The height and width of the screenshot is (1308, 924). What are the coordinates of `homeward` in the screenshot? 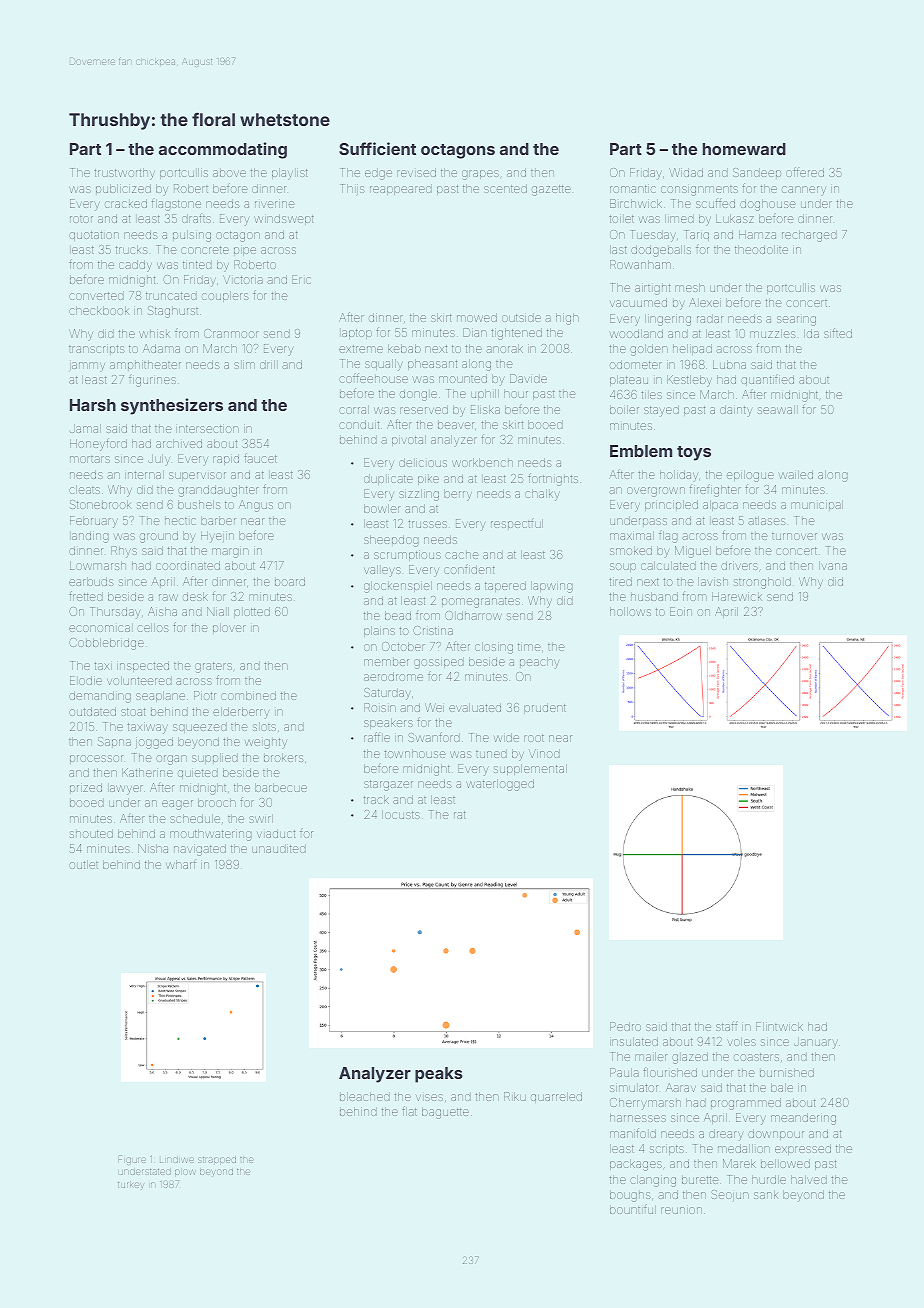 It's located at (744, 149).
